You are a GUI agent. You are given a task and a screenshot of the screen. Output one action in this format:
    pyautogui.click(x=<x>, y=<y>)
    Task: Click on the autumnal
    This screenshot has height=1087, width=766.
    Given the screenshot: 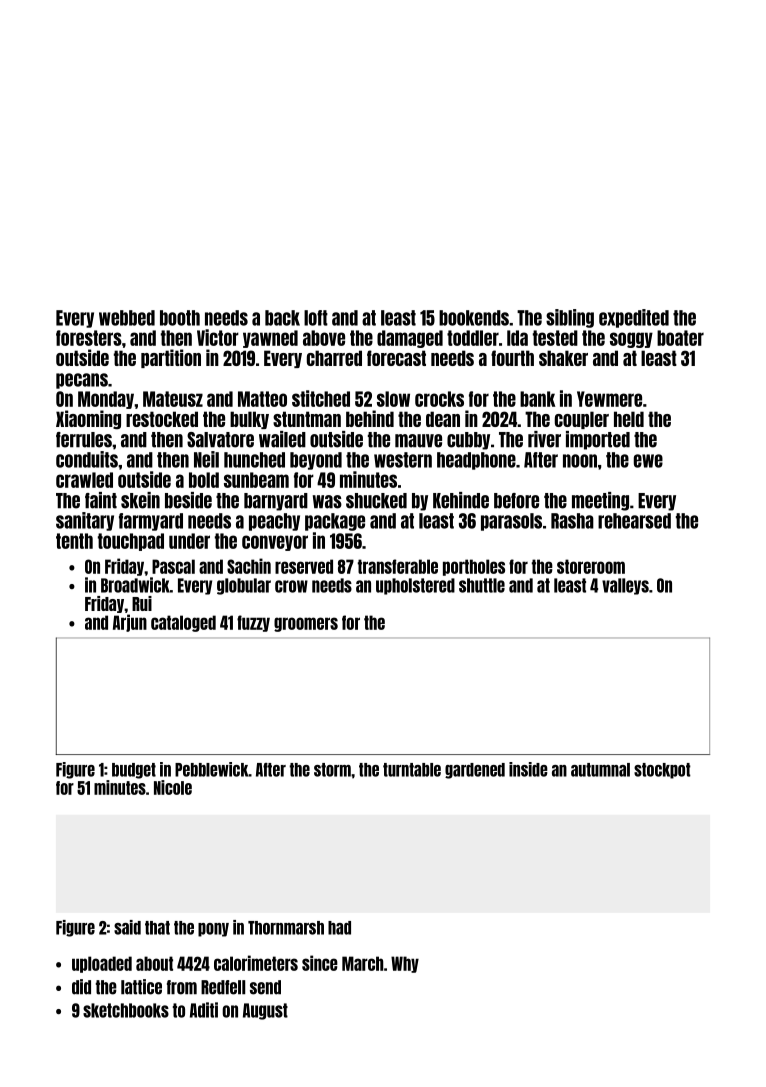 What is the action you would take?
    pyautogui.click(x=600, y=770)
